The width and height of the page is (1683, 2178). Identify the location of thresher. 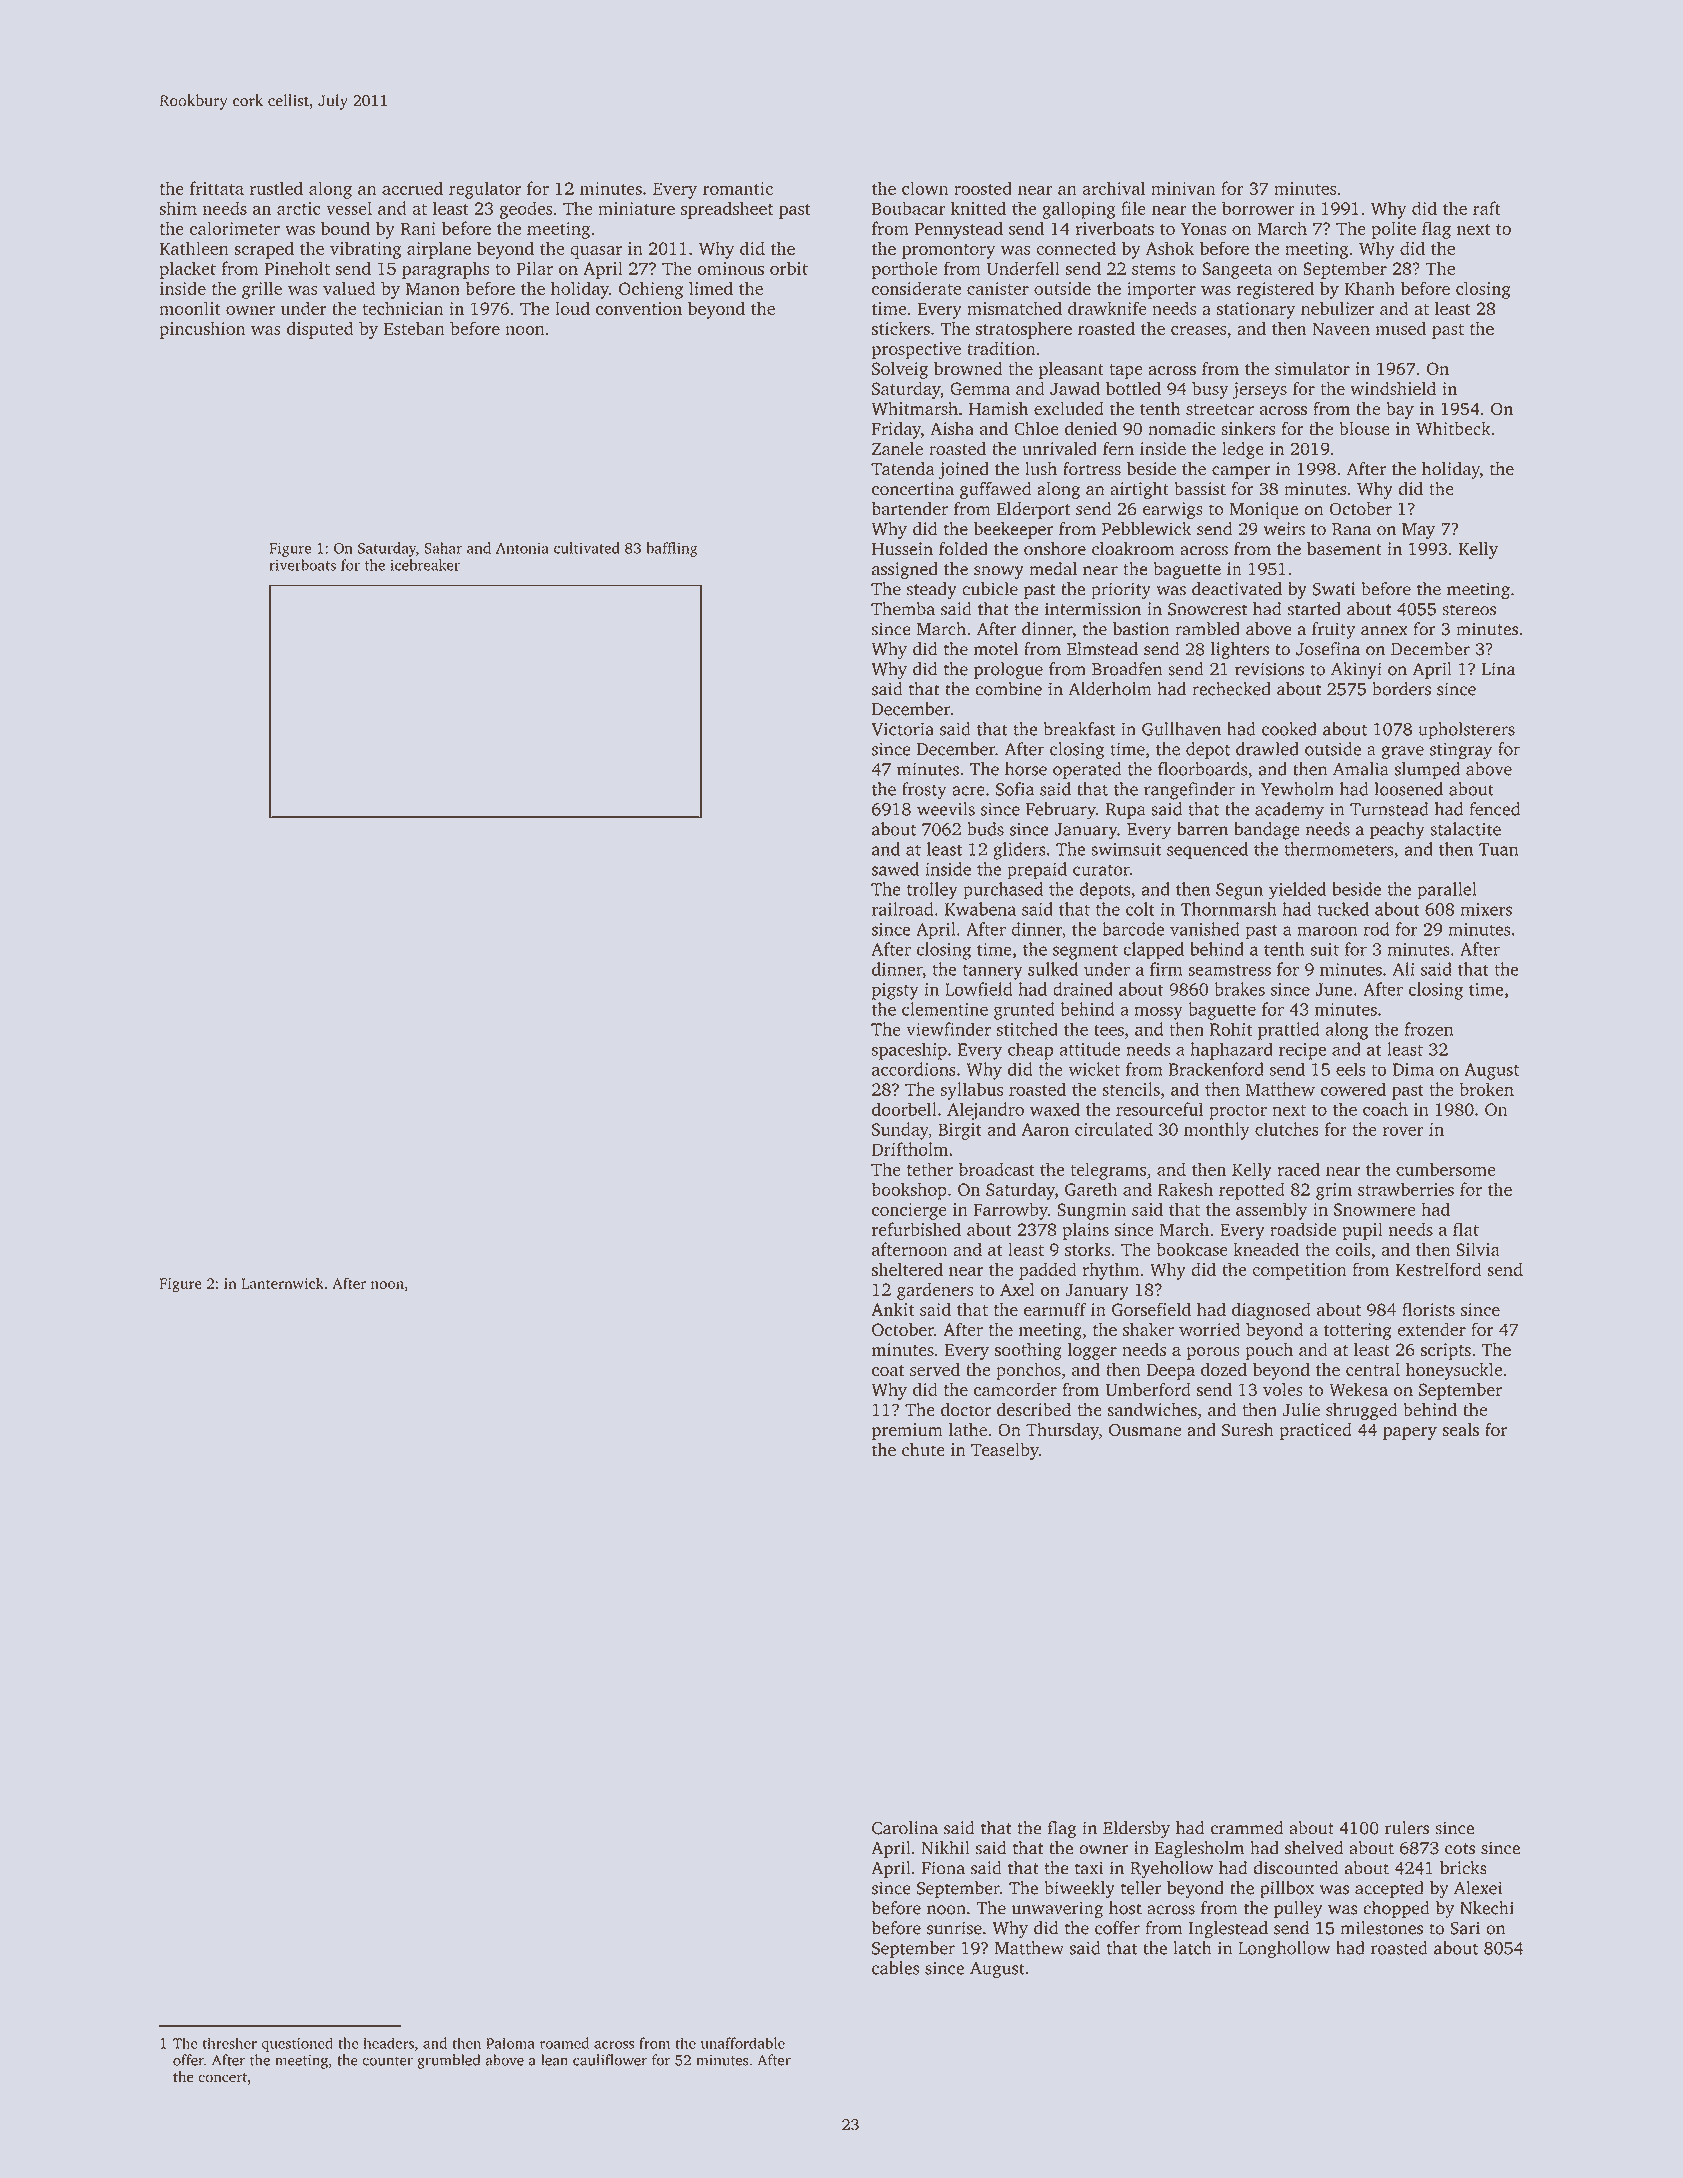
(230, 2043).
